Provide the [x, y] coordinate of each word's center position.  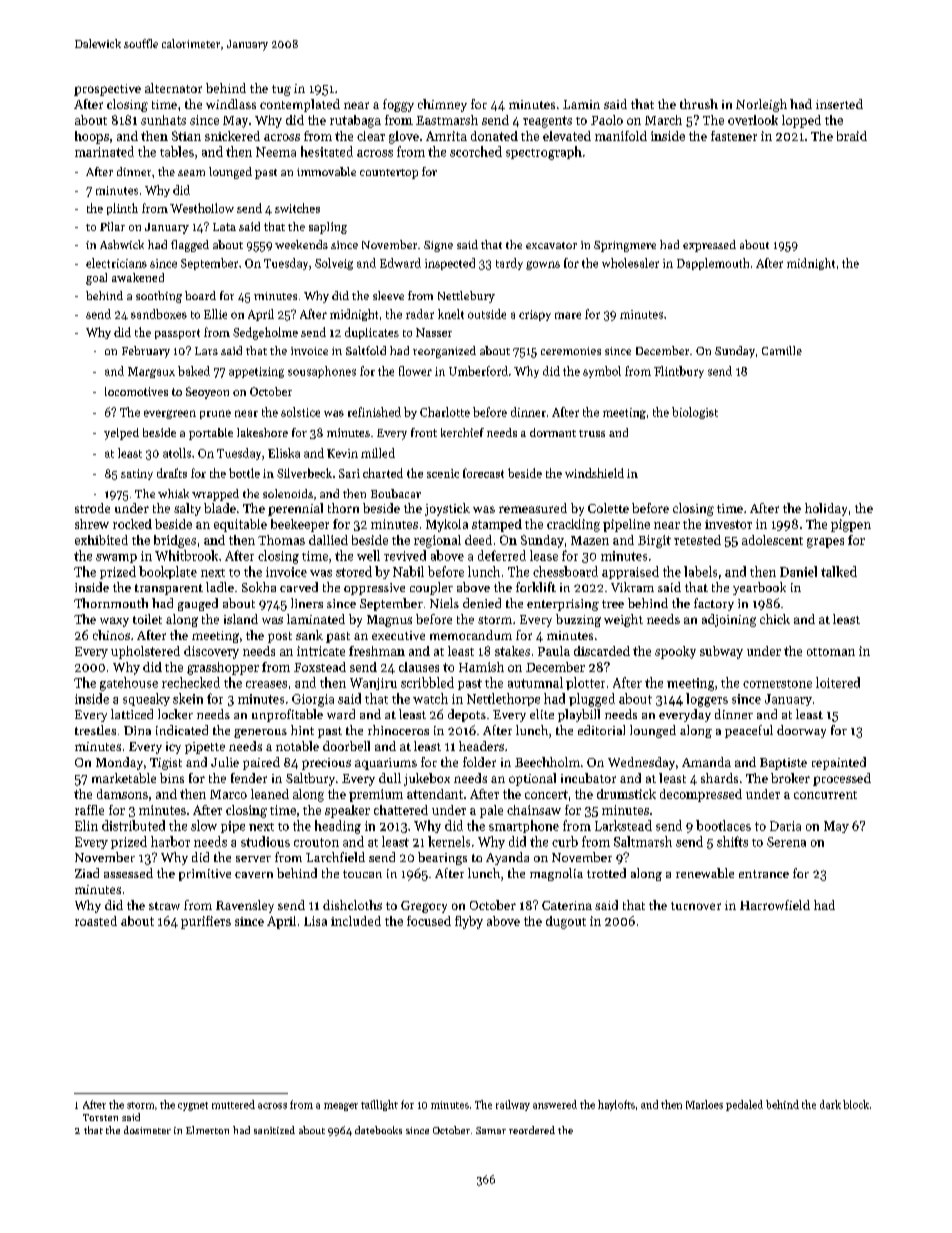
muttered [233, 1104]
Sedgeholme [265, 333]
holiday [826, 509]
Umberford [478, 371]
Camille [782, 350]
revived [405, 555]
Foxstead [320, 667]
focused [429, 921]
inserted [839, 104]
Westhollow [202, 208]
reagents [547, 122]
